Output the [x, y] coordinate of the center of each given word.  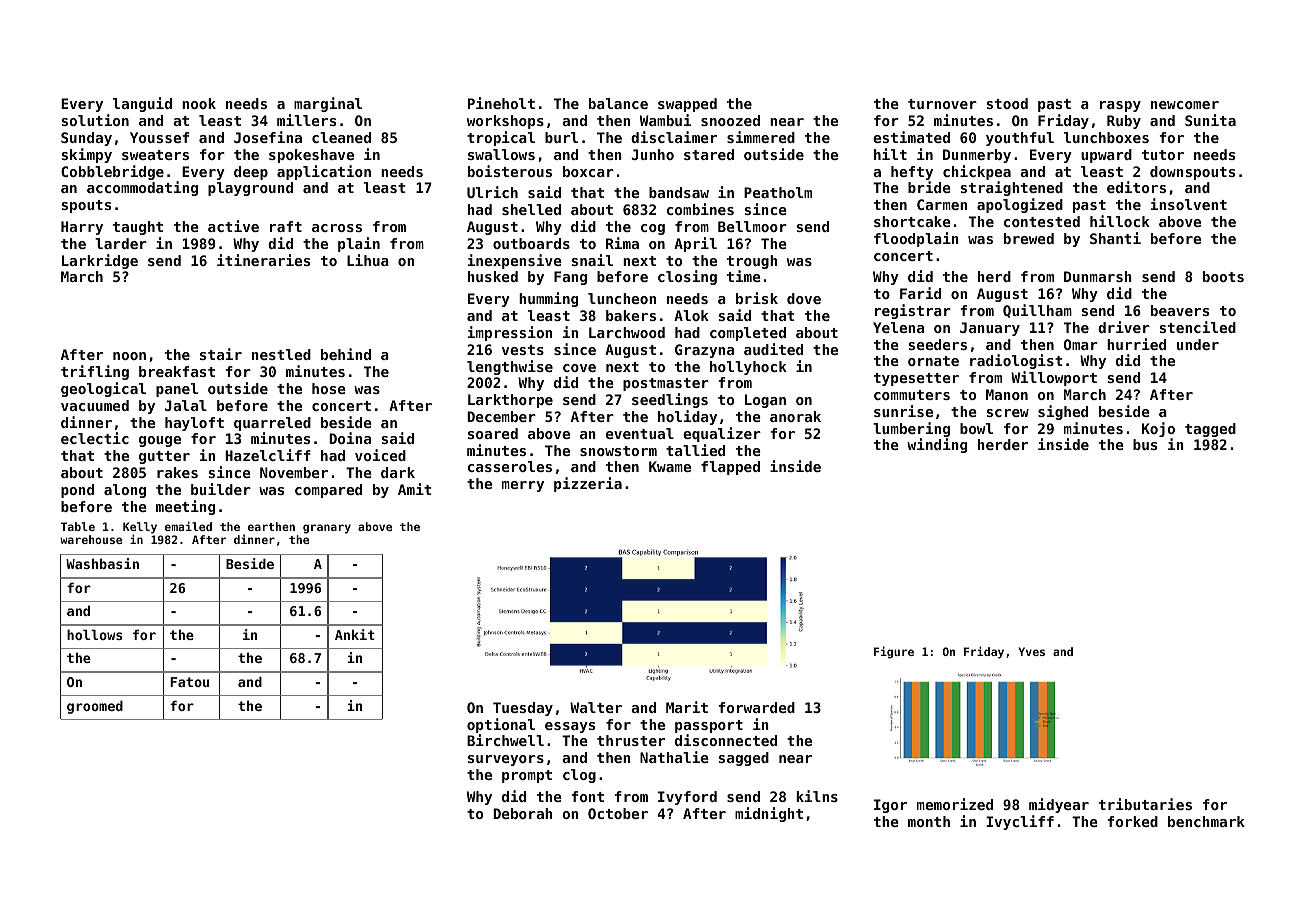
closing [687, 277]
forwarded [757, 707]
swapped [687, 105]
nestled [281, 354]
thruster [631, 740]
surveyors [506, 760]
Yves [1031, 651]
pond [77, 491]
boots [1223, 276]
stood [1007, 103]
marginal [328, 104]
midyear [1059, 805]
